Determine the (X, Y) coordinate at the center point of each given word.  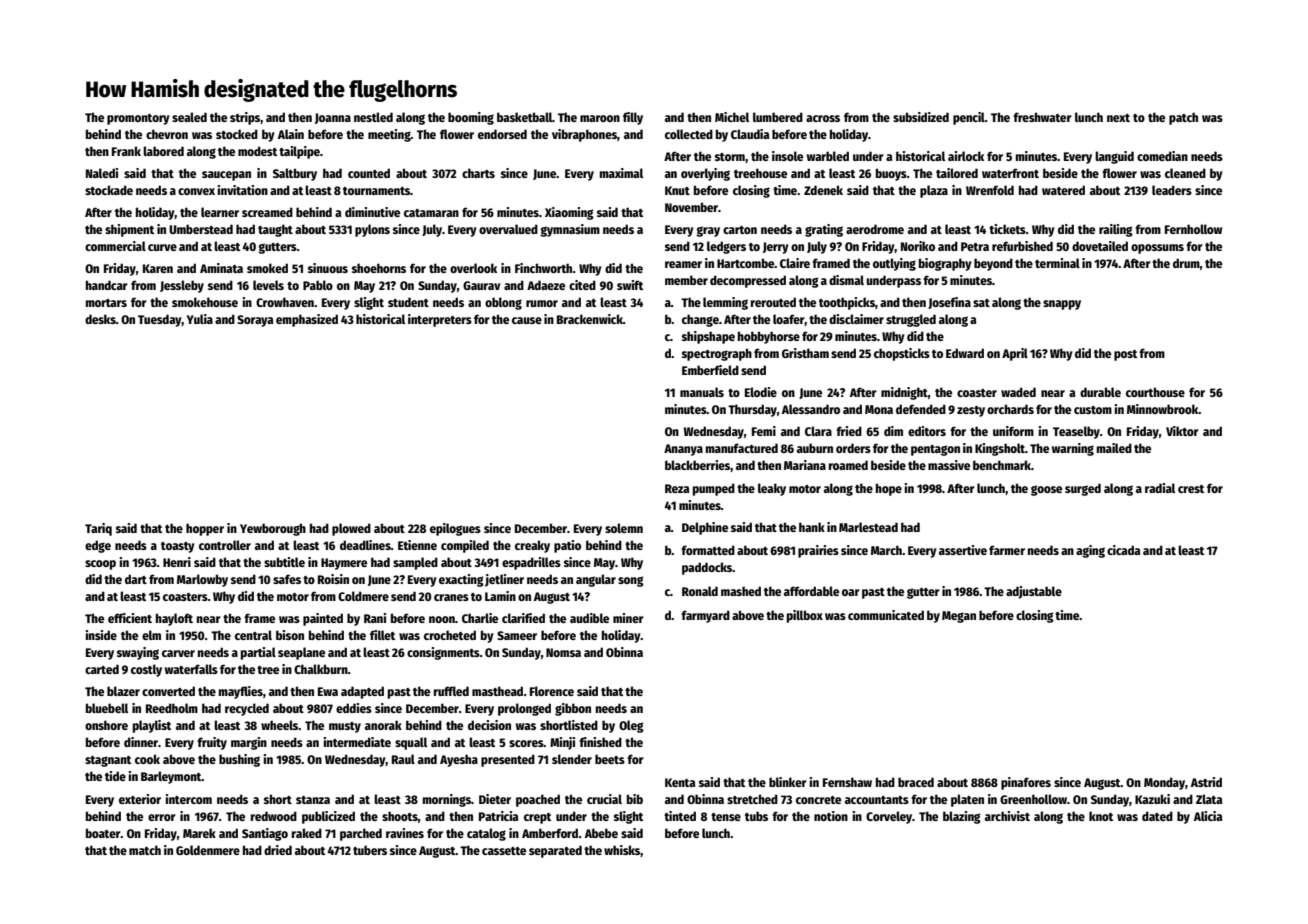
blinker (788, 782)
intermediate (357, 742)
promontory (138, 119)
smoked (267, 268)
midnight (904, 393)
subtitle (284, 562)
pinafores (1026, 783)
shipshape (708, 337)
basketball (525, 117)
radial (1160, 488)
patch (1183, 118)
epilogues (455, 529)
